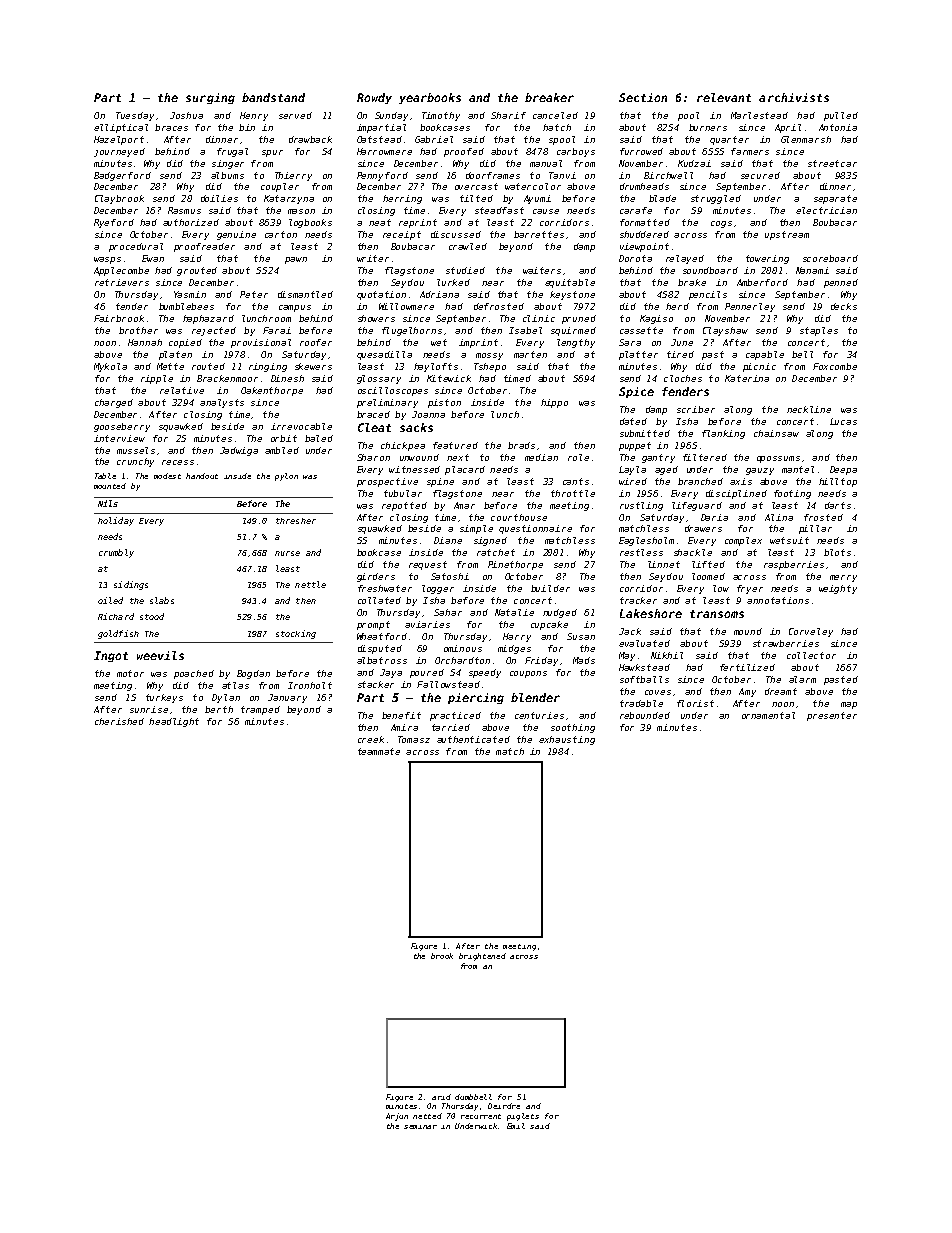 The image size is (952, 1233). What do you see at coordinates (504, 1106) in the screenshot?
I see `Deirdre` at bounding box center [504, 1106].
